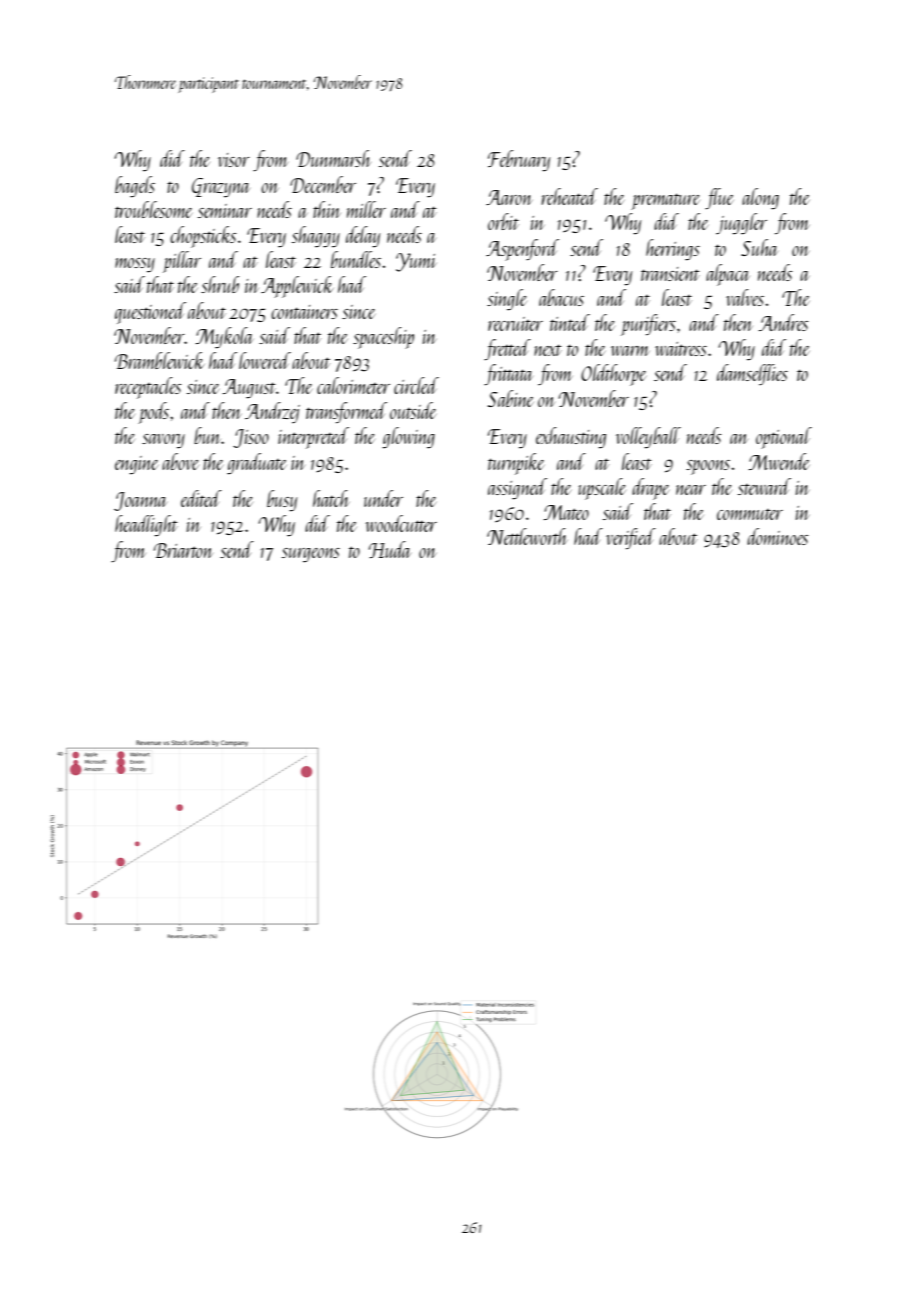  I want to click on Andrzej, so click(272, 412).
